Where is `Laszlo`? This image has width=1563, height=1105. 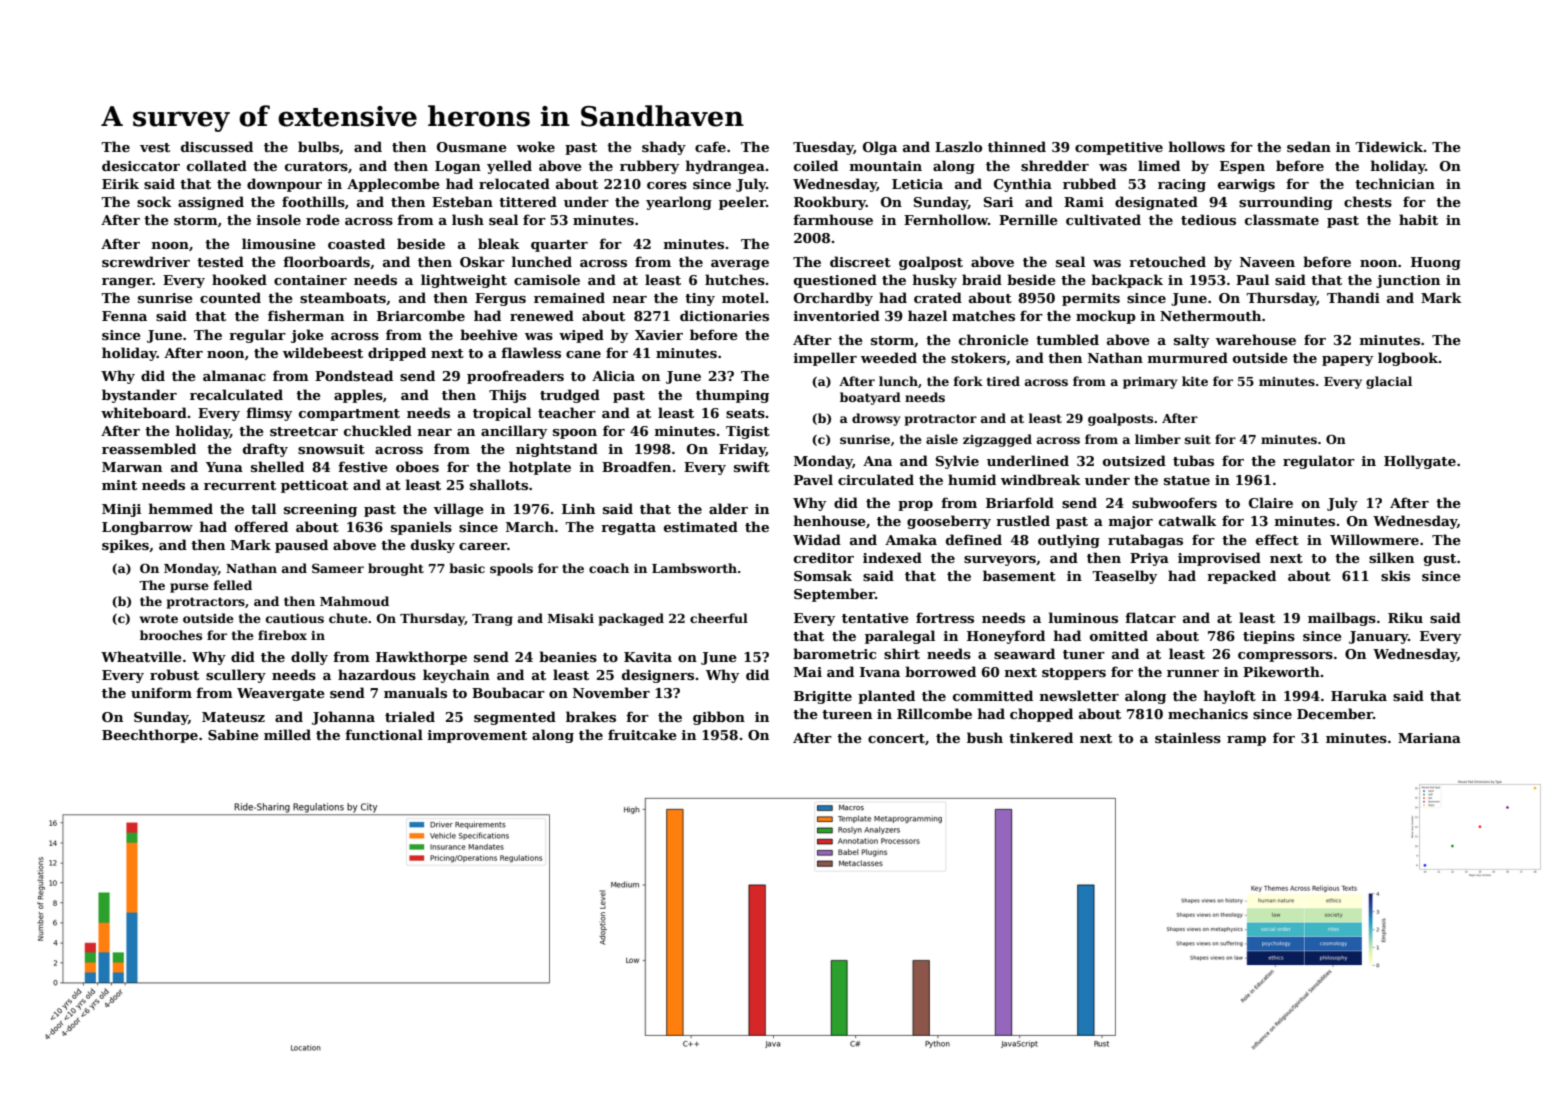
Laszlo is located at coordinates (958, 146).
